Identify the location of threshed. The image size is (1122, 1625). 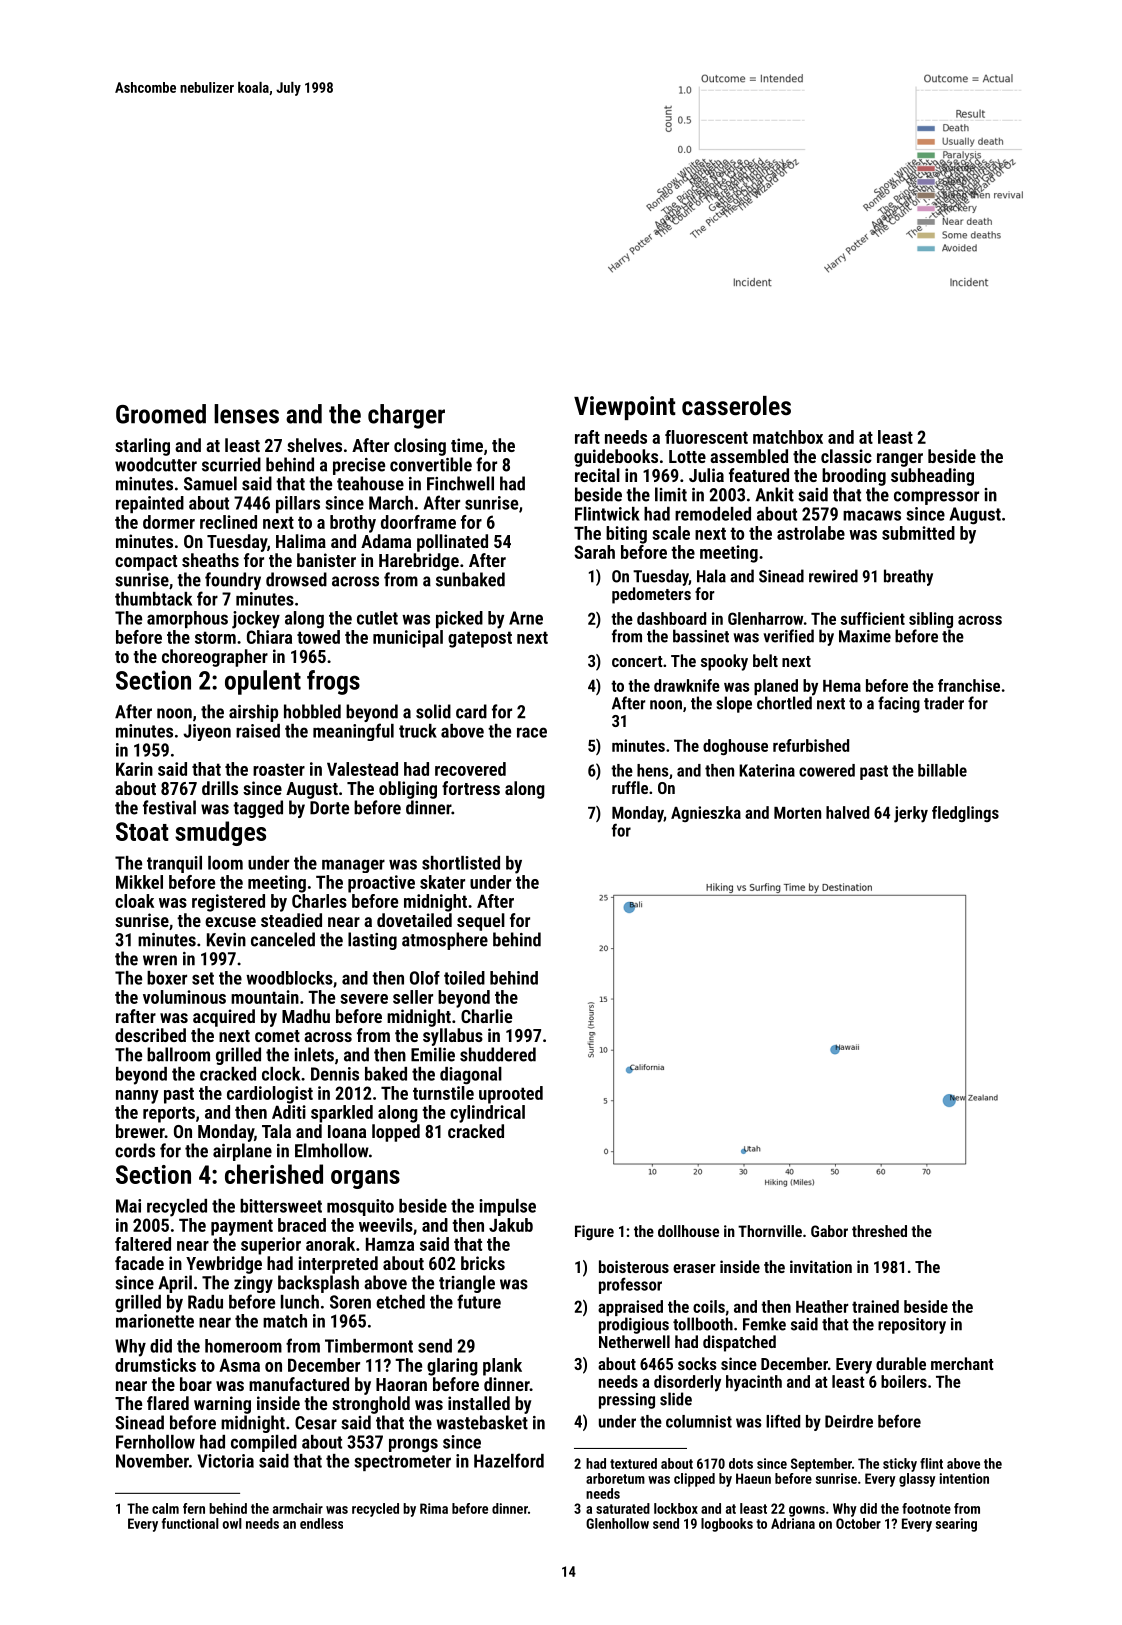
(879, 1231).
